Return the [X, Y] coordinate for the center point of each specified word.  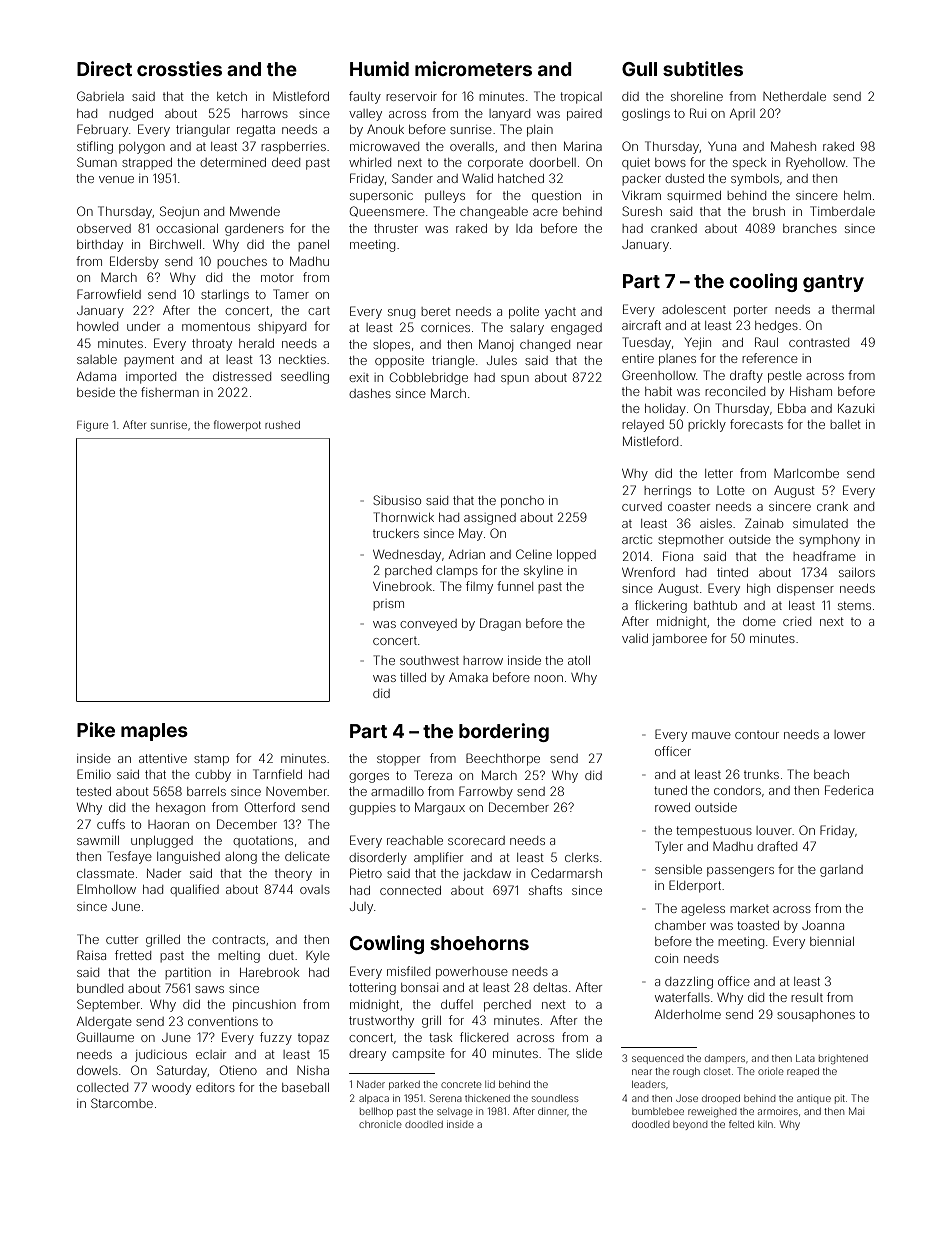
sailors [857, 572]
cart [319, 311]
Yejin [698, 344]
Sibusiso [397, 500]
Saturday [182, 1071]
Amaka [468, 677]
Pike [96, 729]
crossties [179, 68]
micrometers [473, 68]
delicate [307, 856]
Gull [639, 69]
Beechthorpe [503, 759]
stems [854, 605]
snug [401, 314]
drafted [777, 846]
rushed [282, 425]
